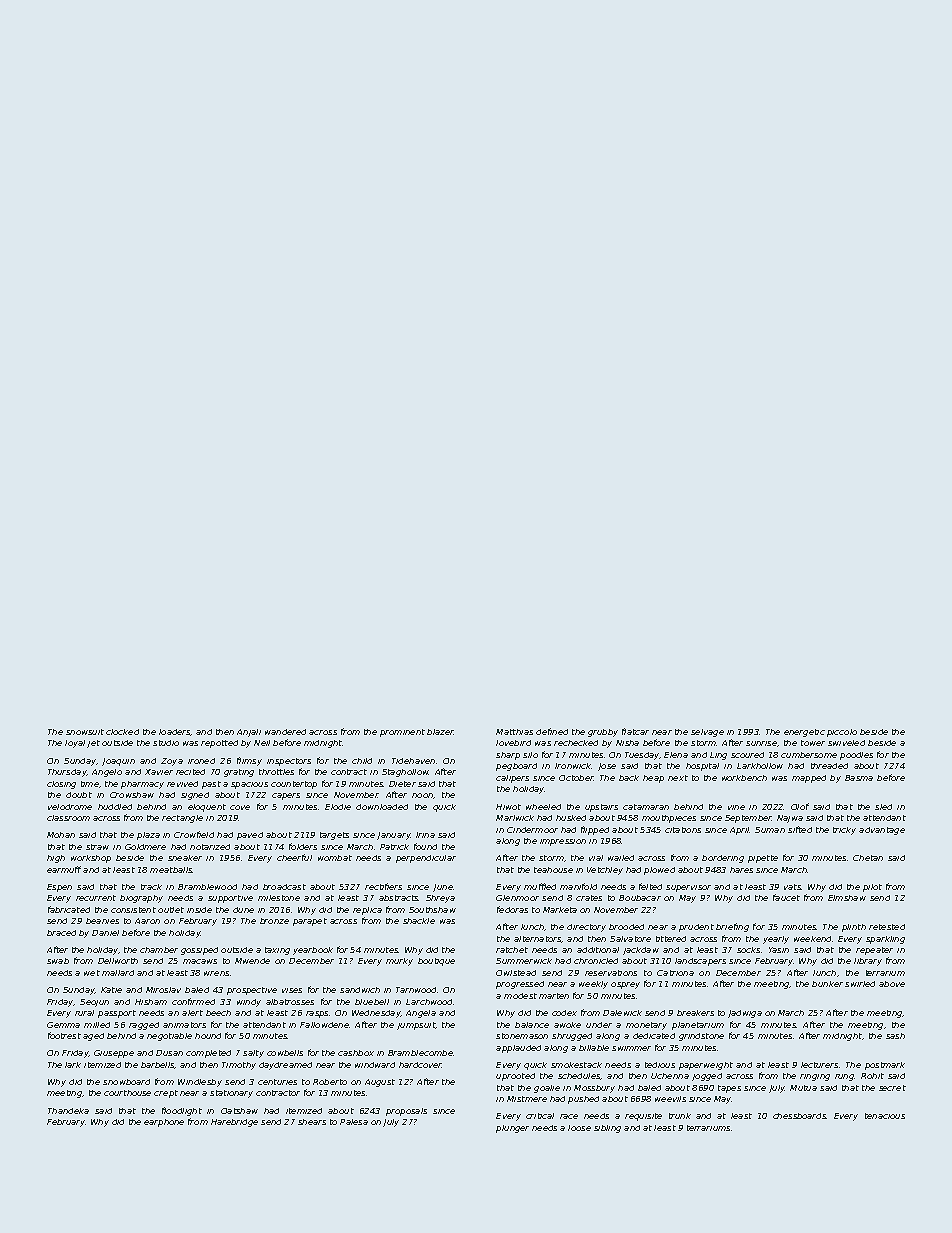  I want to click on Harebridge, so click(234, 1123).
